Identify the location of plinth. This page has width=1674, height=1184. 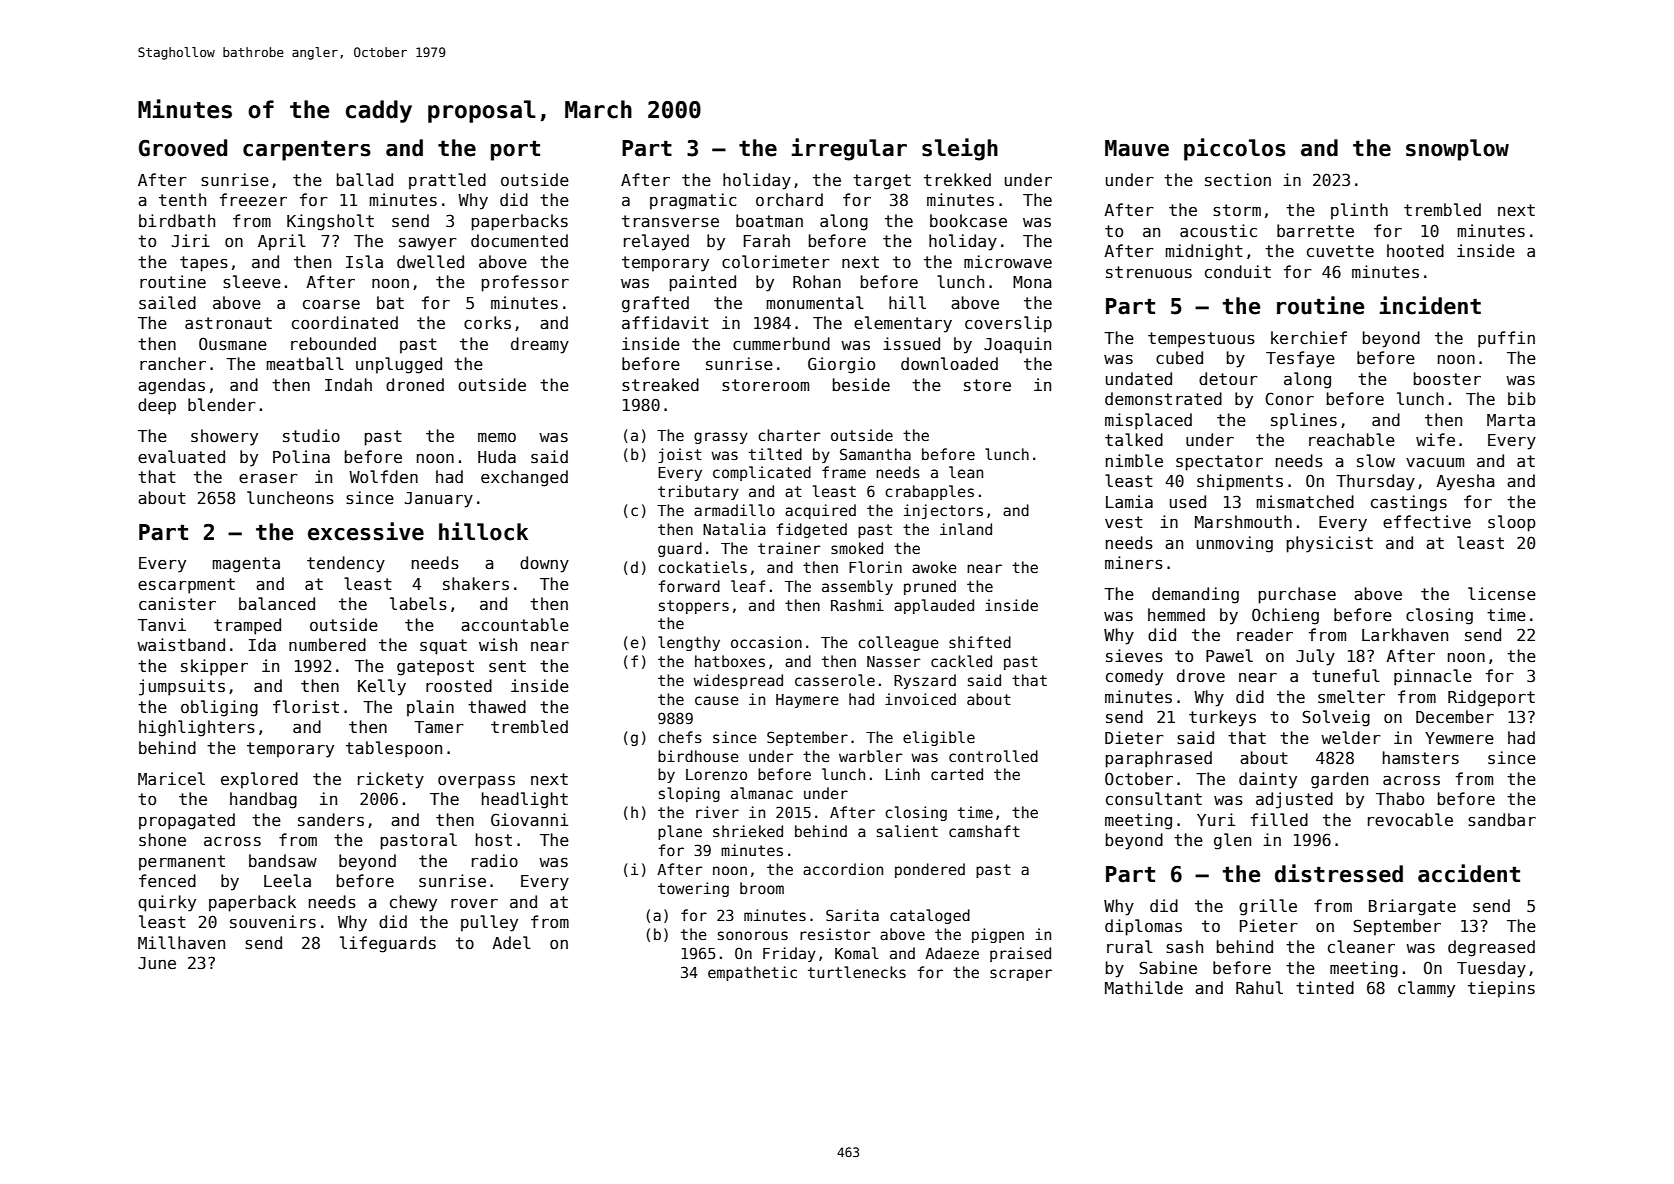
(1359, 211).
